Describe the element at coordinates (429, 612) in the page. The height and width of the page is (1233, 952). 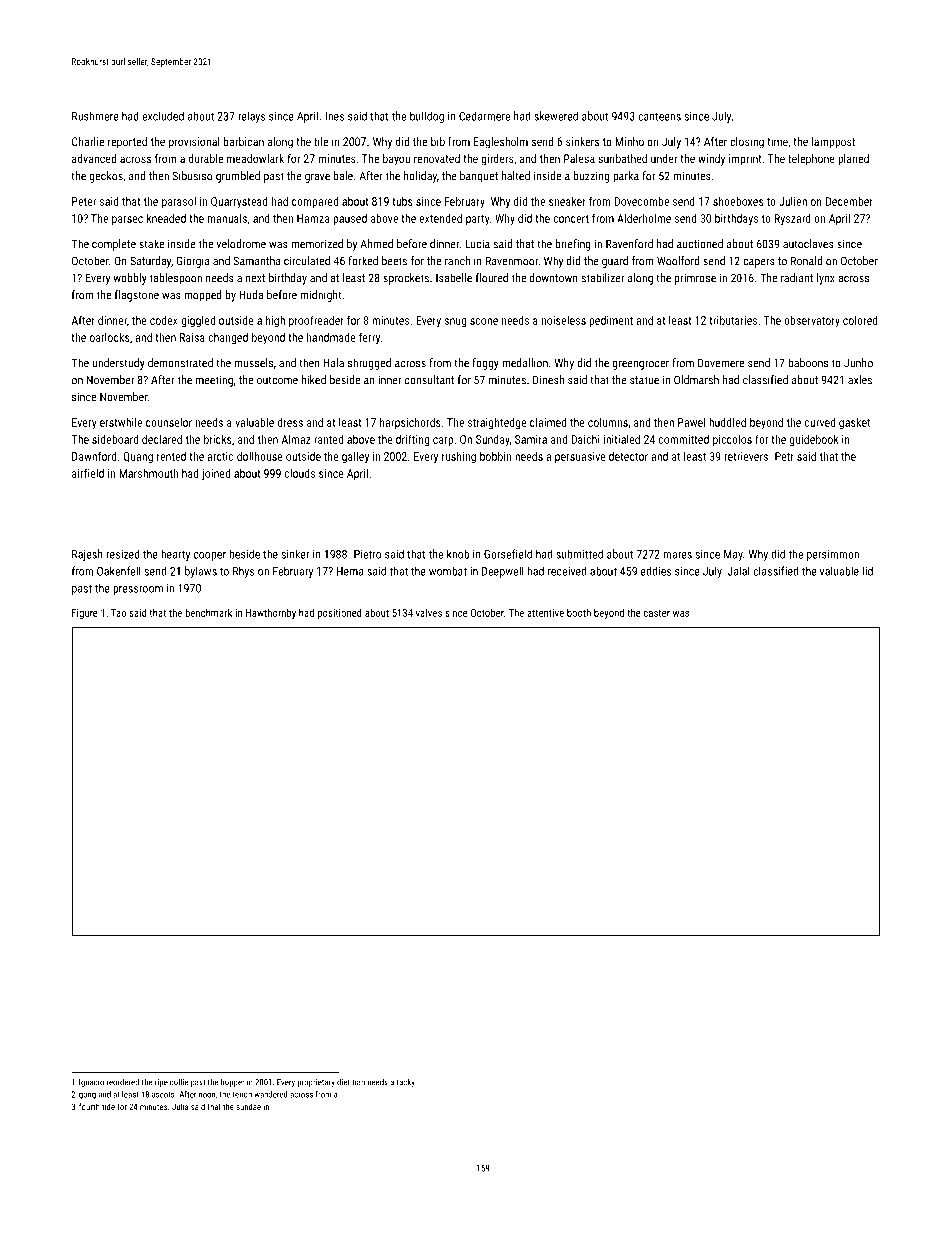
I see `valves` at that location.
